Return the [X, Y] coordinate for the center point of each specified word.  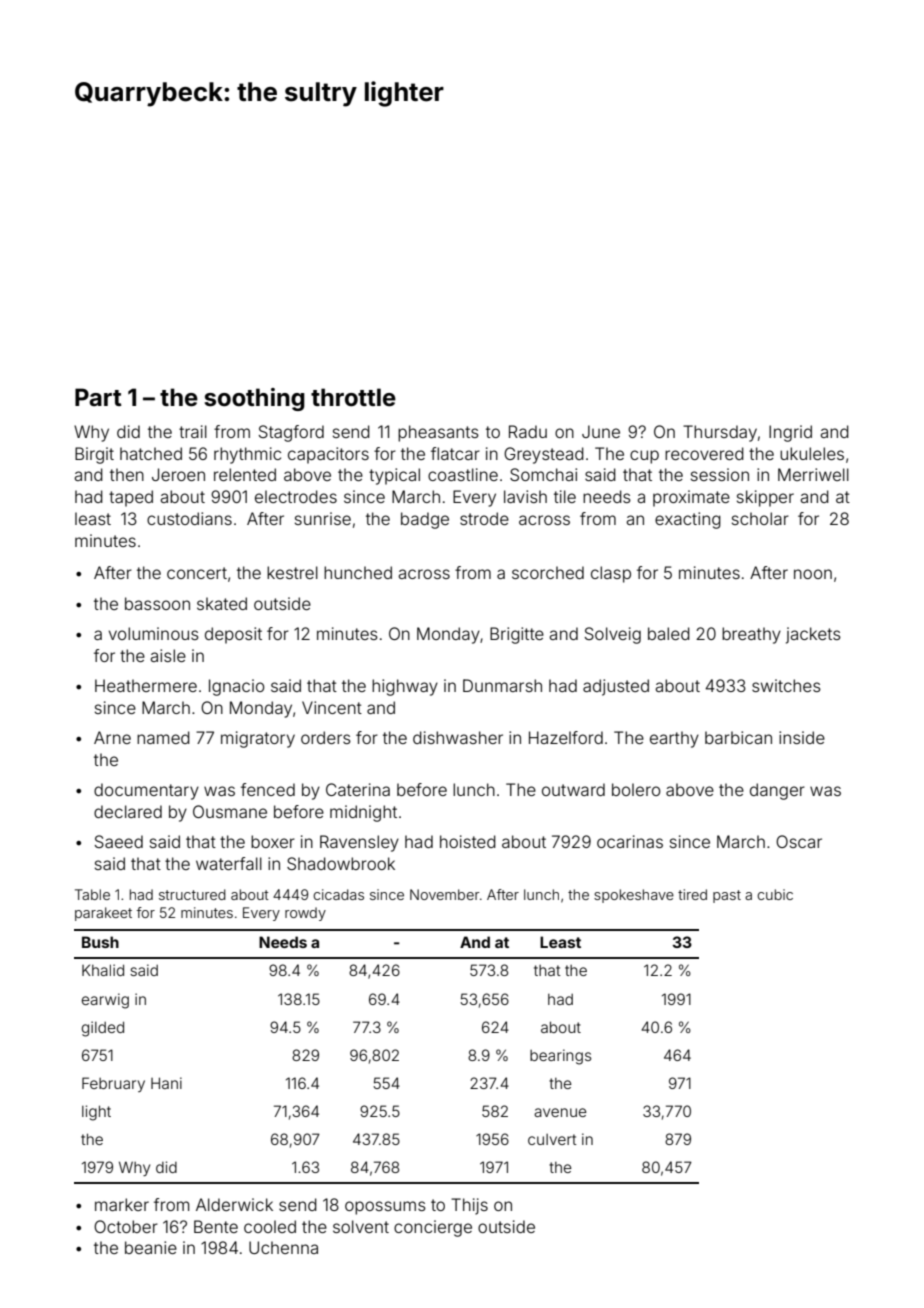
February [113, 1084]
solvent [361, 1226]
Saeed [119, 841]
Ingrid [790, 433]
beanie [151, 1247]
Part [98, 397]
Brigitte [517, 635]
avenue [560, 1112]
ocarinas [630, 841]
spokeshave [634, 896]
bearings [560, 1057]
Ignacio [237, 687]
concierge [433, 1228]
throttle [353, 397]
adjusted [616, 687]
